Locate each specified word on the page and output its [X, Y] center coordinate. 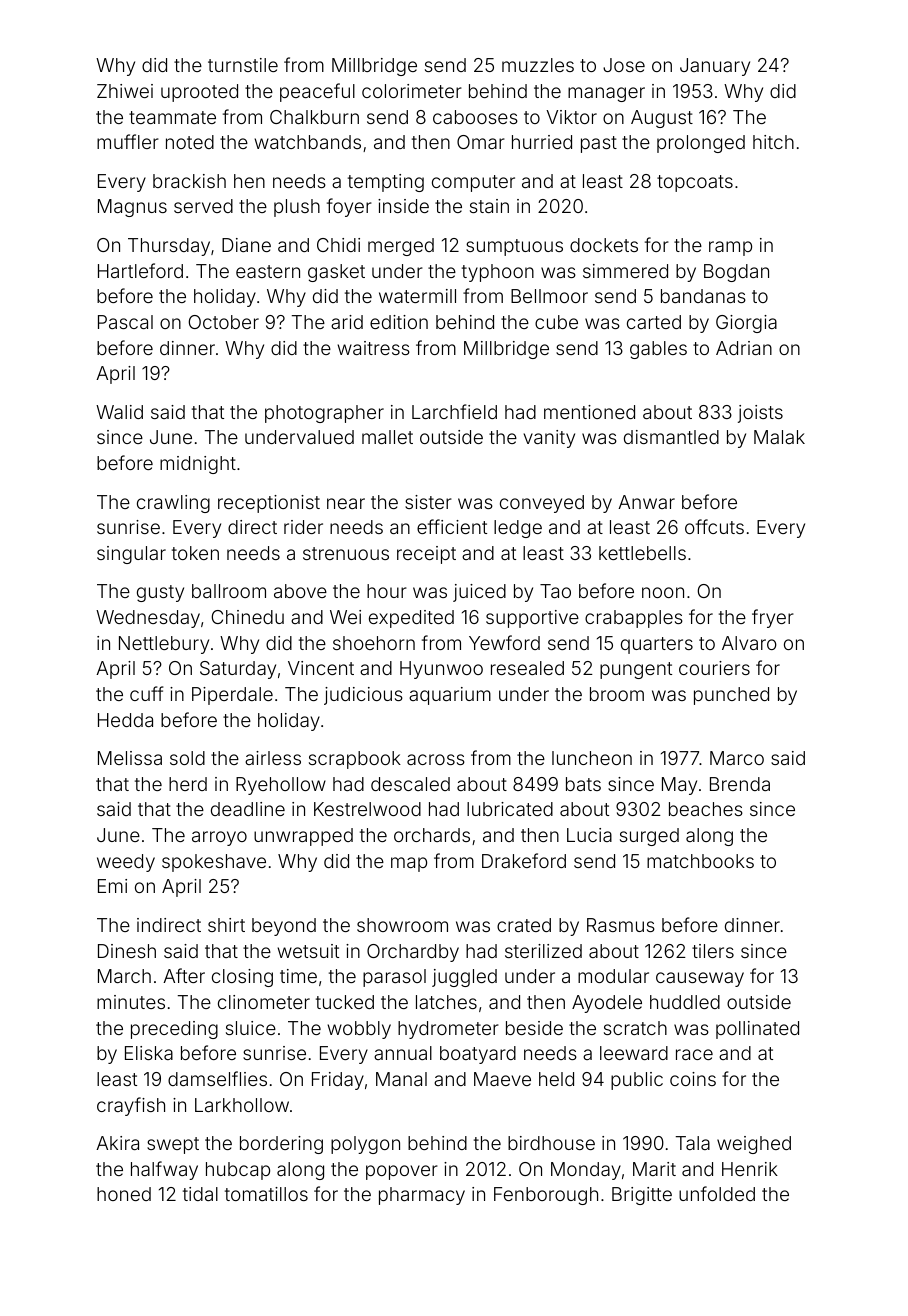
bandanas [703, 296]
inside [403, 206]
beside [534, 1028]
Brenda [740, 784]
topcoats [695, 183]
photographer [324, 414]
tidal [200, 1194]
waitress [373, 348]
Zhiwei [125, 91]
